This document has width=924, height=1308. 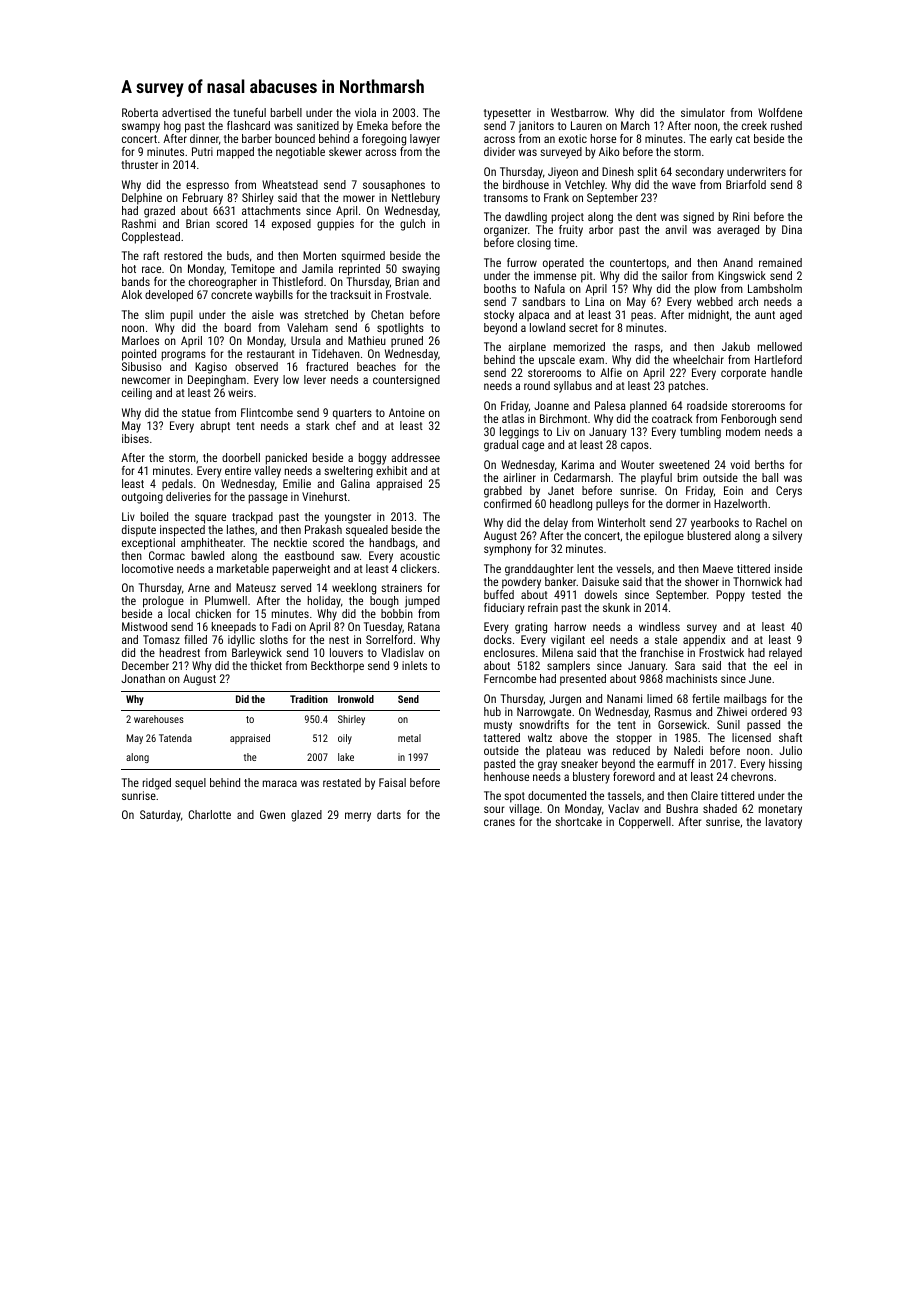 What do you see at coordinates (704, 795) in the document?
I see `Claire` at bounding box center [704, 795].
